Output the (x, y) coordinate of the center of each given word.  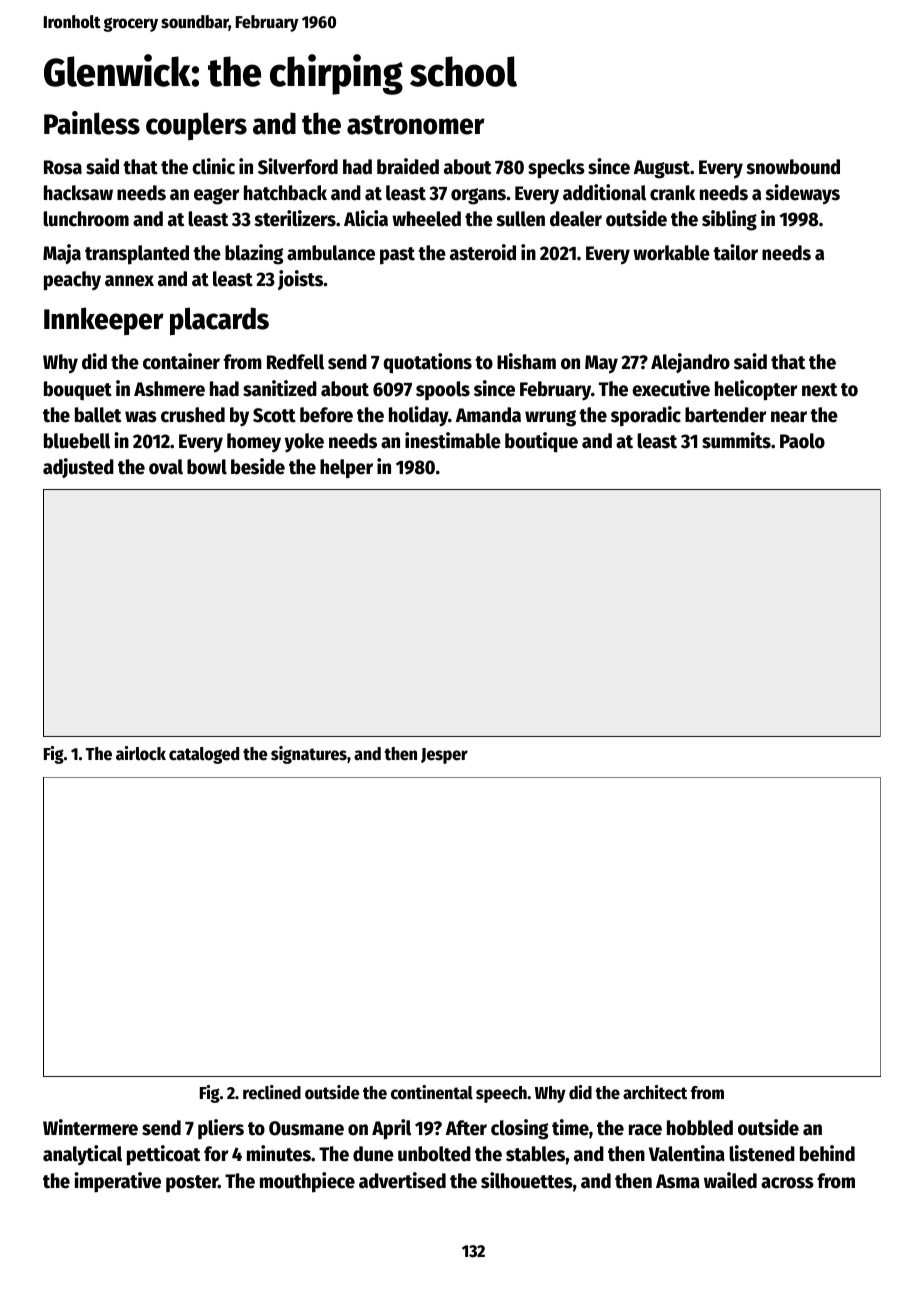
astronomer (416, 125)
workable (671, 253)
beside (258, 466)
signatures (309, 755)
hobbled (700, 1128)
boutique (541, 442)
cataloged (204, 755)
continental (432, 1092)
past (397, 256)
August (662, 169)
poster (192, 1183)
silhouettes (527, 1180)
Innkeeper (104, 321)
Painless (92, 123)
